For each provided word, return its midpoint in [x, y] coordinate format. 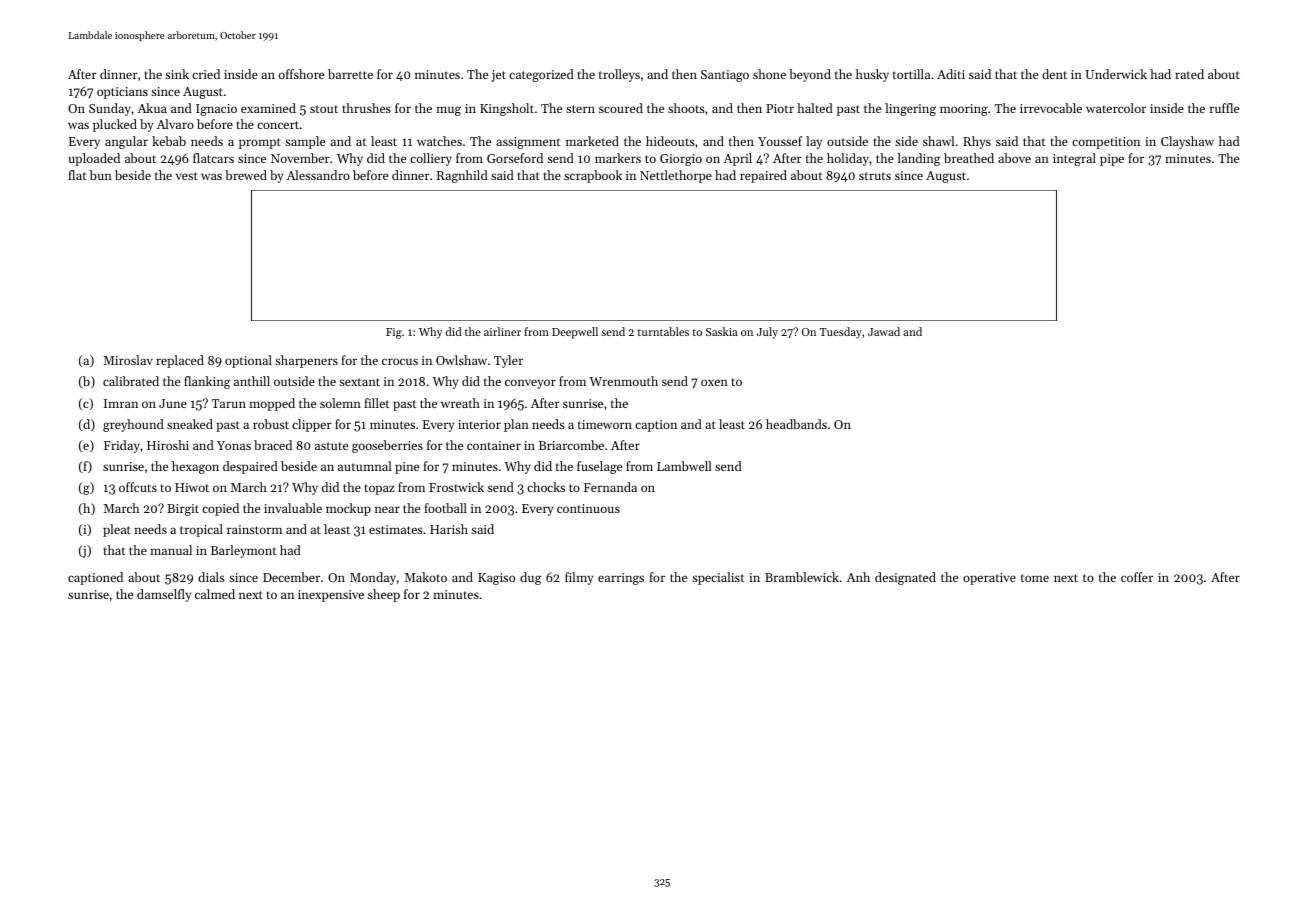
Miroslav [128, 360]
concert [278, 125]
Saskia [722, 331]
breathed [969, 158]
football [445, 508]
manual [171, 550]
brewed [246, 175]
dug [530, 578]
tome [1035, 578]
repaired [763, 176]
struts [875, 176]
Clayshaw [1187, 142]
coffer [1137, 577]
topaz [379, 489]
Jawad [884, 331]
